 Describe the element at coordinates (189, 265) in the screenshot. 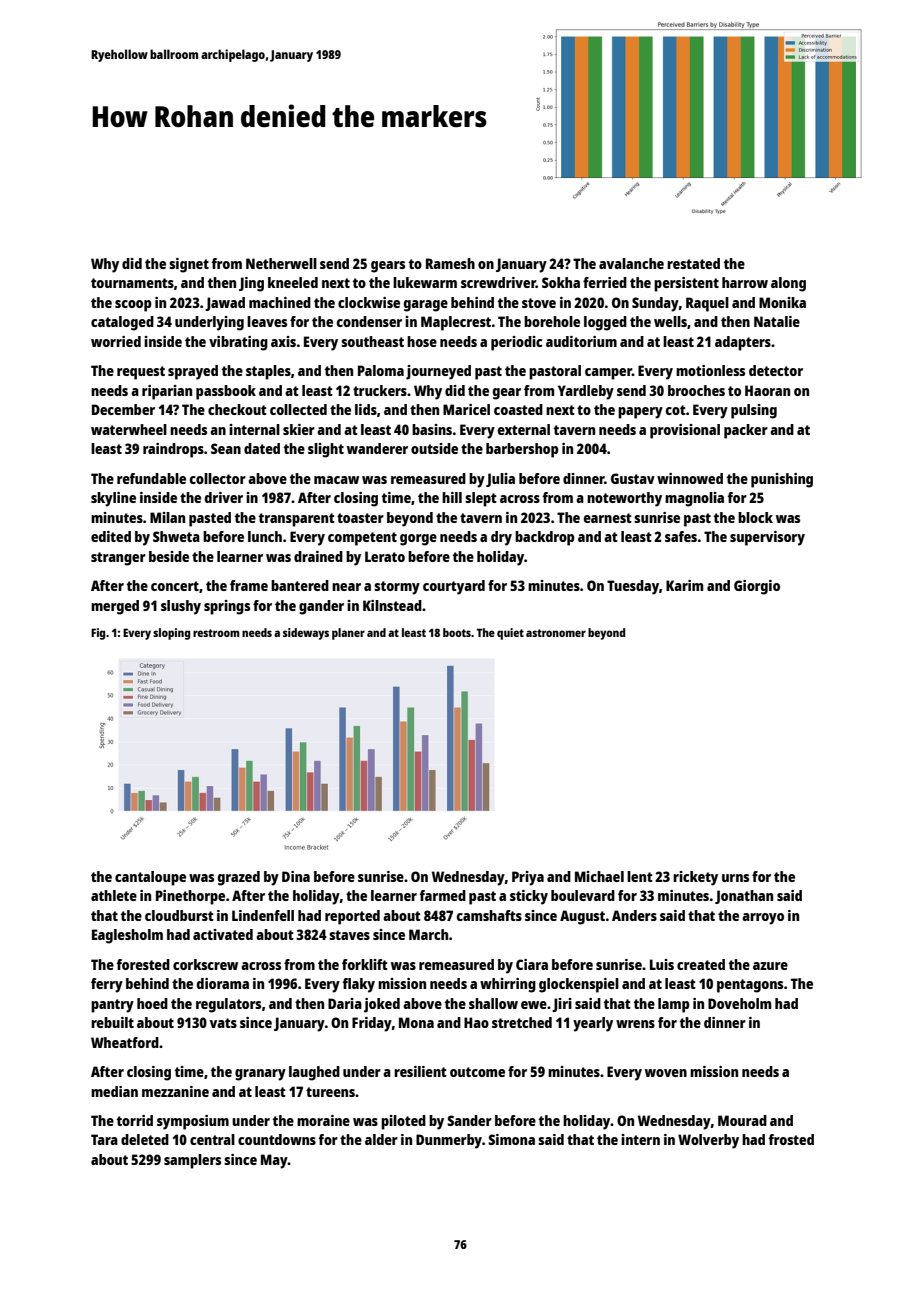

I see `signet` at that location.
